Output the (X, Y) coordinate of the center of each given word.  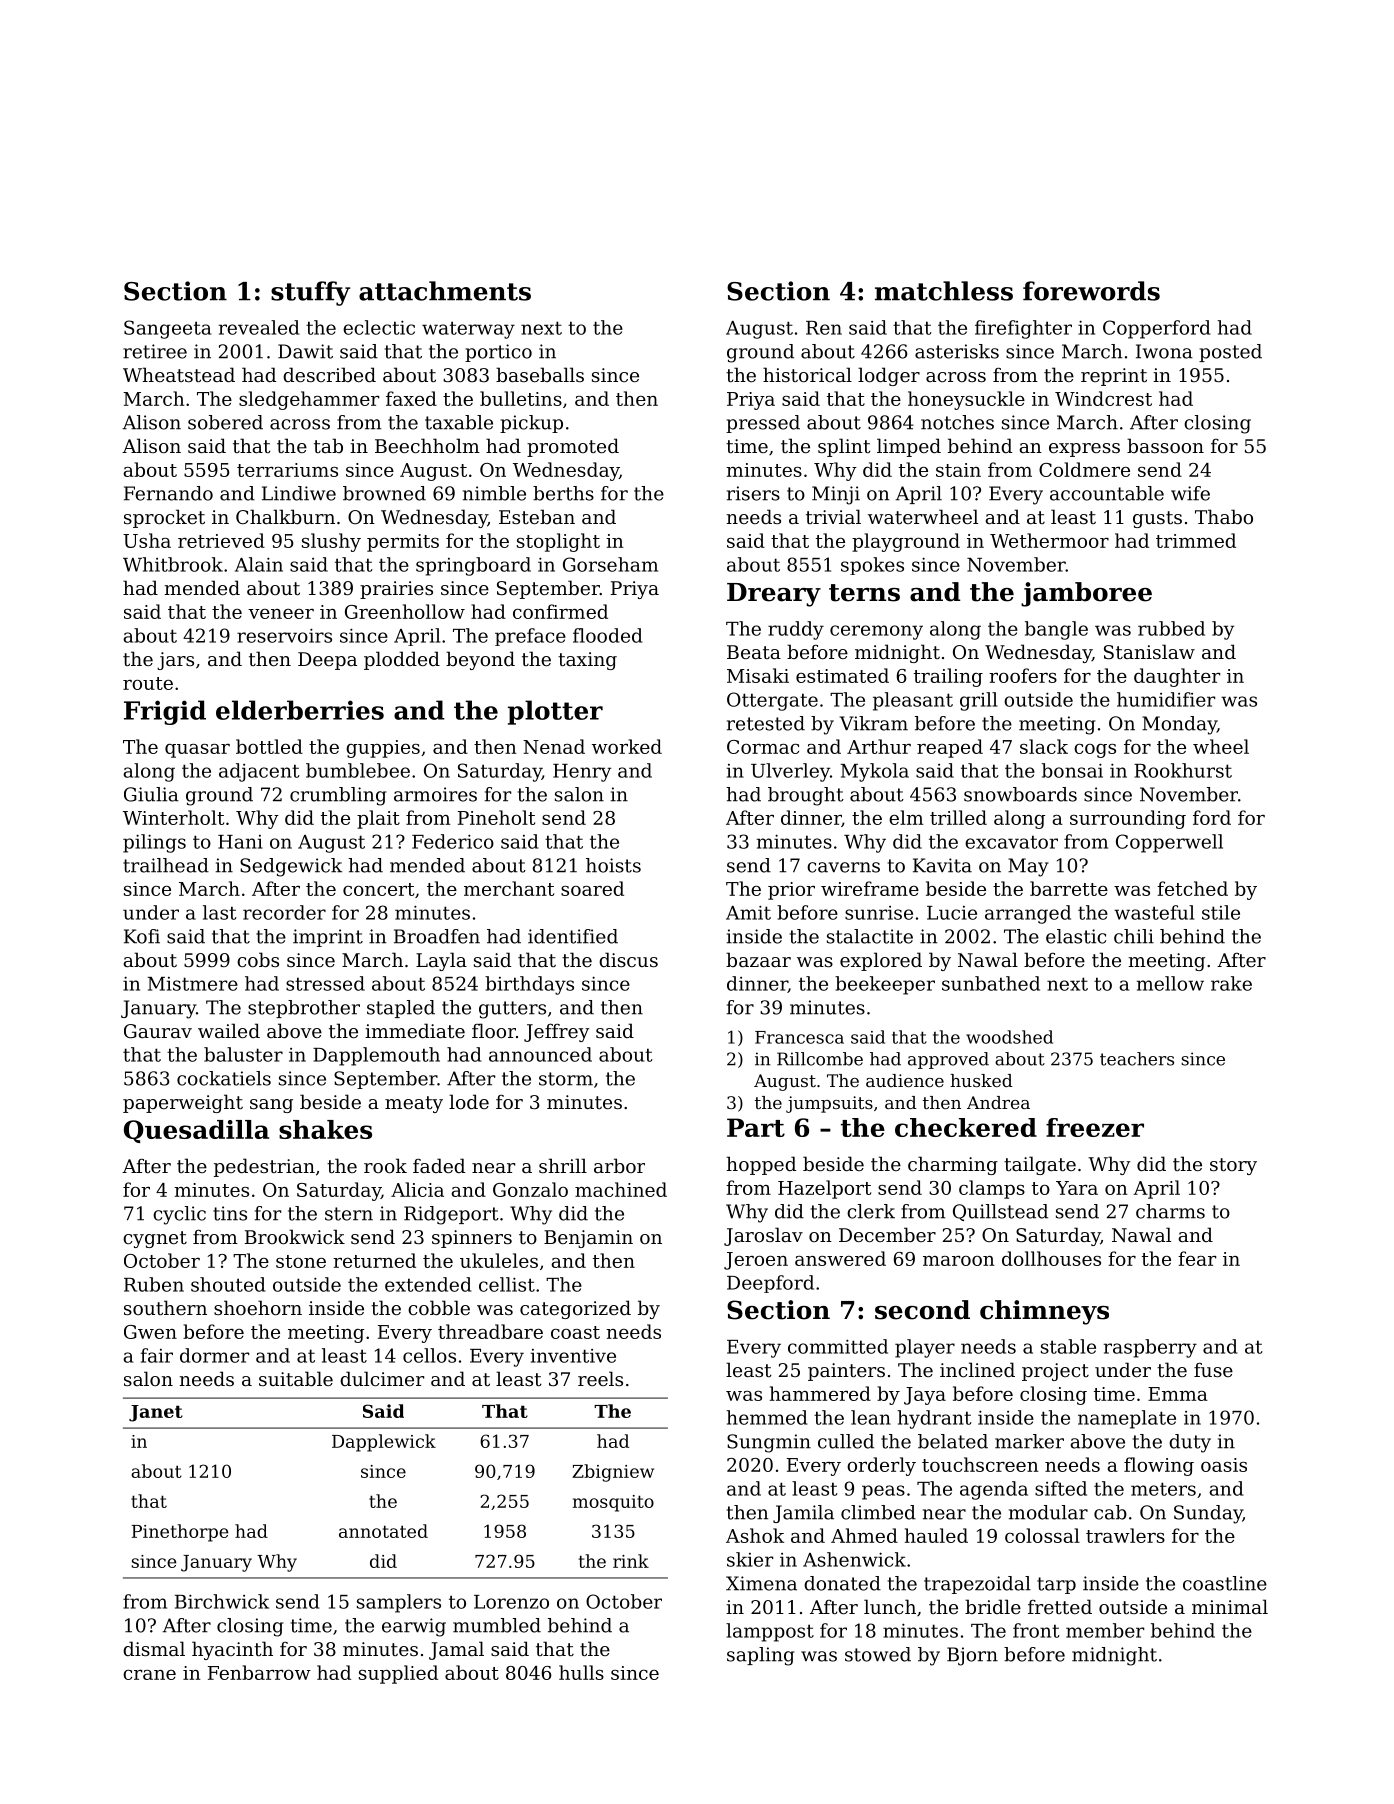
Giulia (151, 794)
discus (628, 959)
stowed (878, 1654)
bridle (993, 1606)
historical (807, 374)
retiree (155, 351)
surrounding (1128, 819)
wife (1190, 493)
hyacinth (232, 1650)
